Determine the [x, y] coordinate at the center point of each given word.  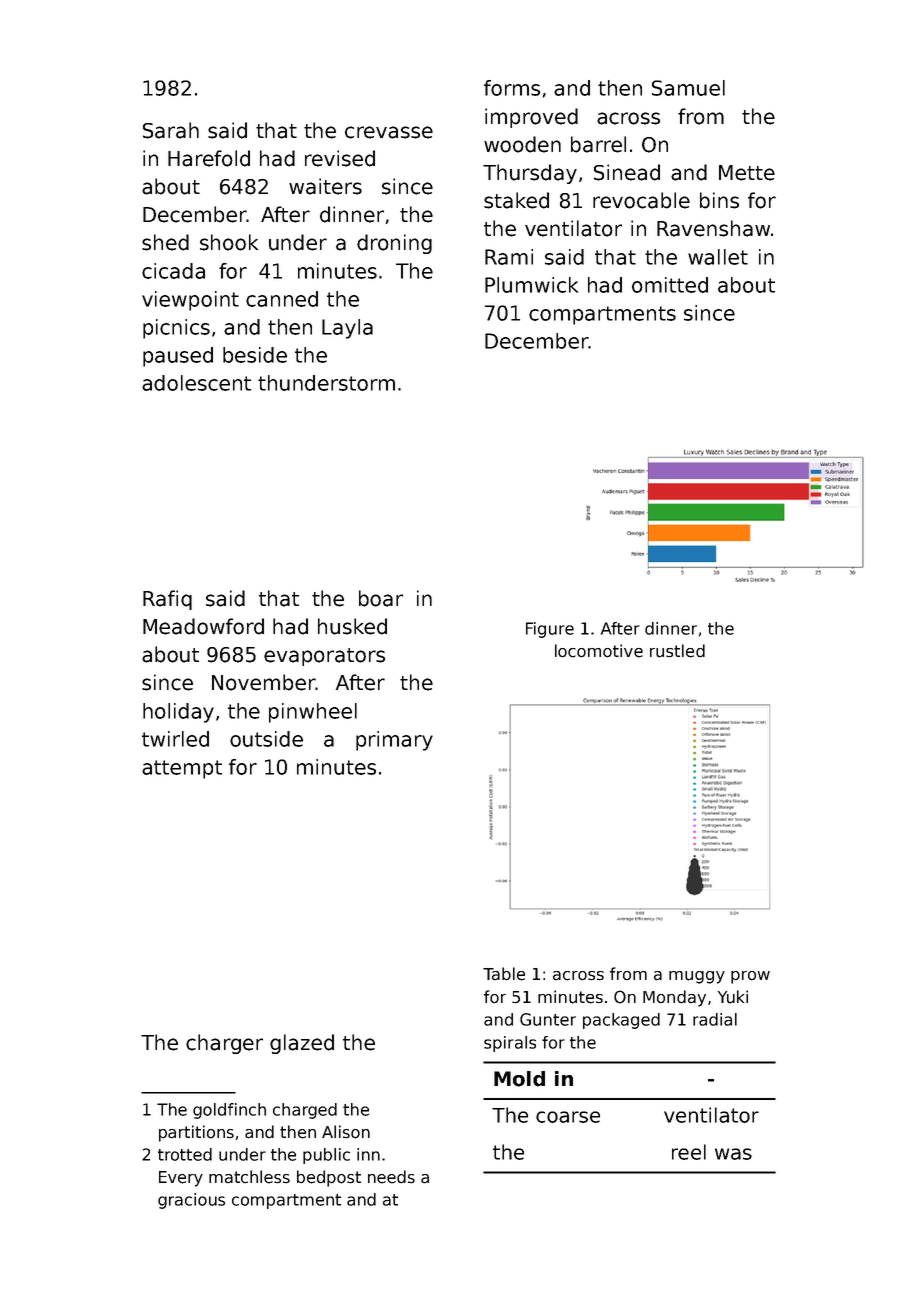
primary [394, 741]
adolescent [196, 383]
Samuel [688, 88]
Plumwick [531, 285]
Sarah [171, 130]
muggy [697, 977]
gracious [191, 1201]
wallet [718, 257]
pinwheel [313, 713]
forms [512, 88]
